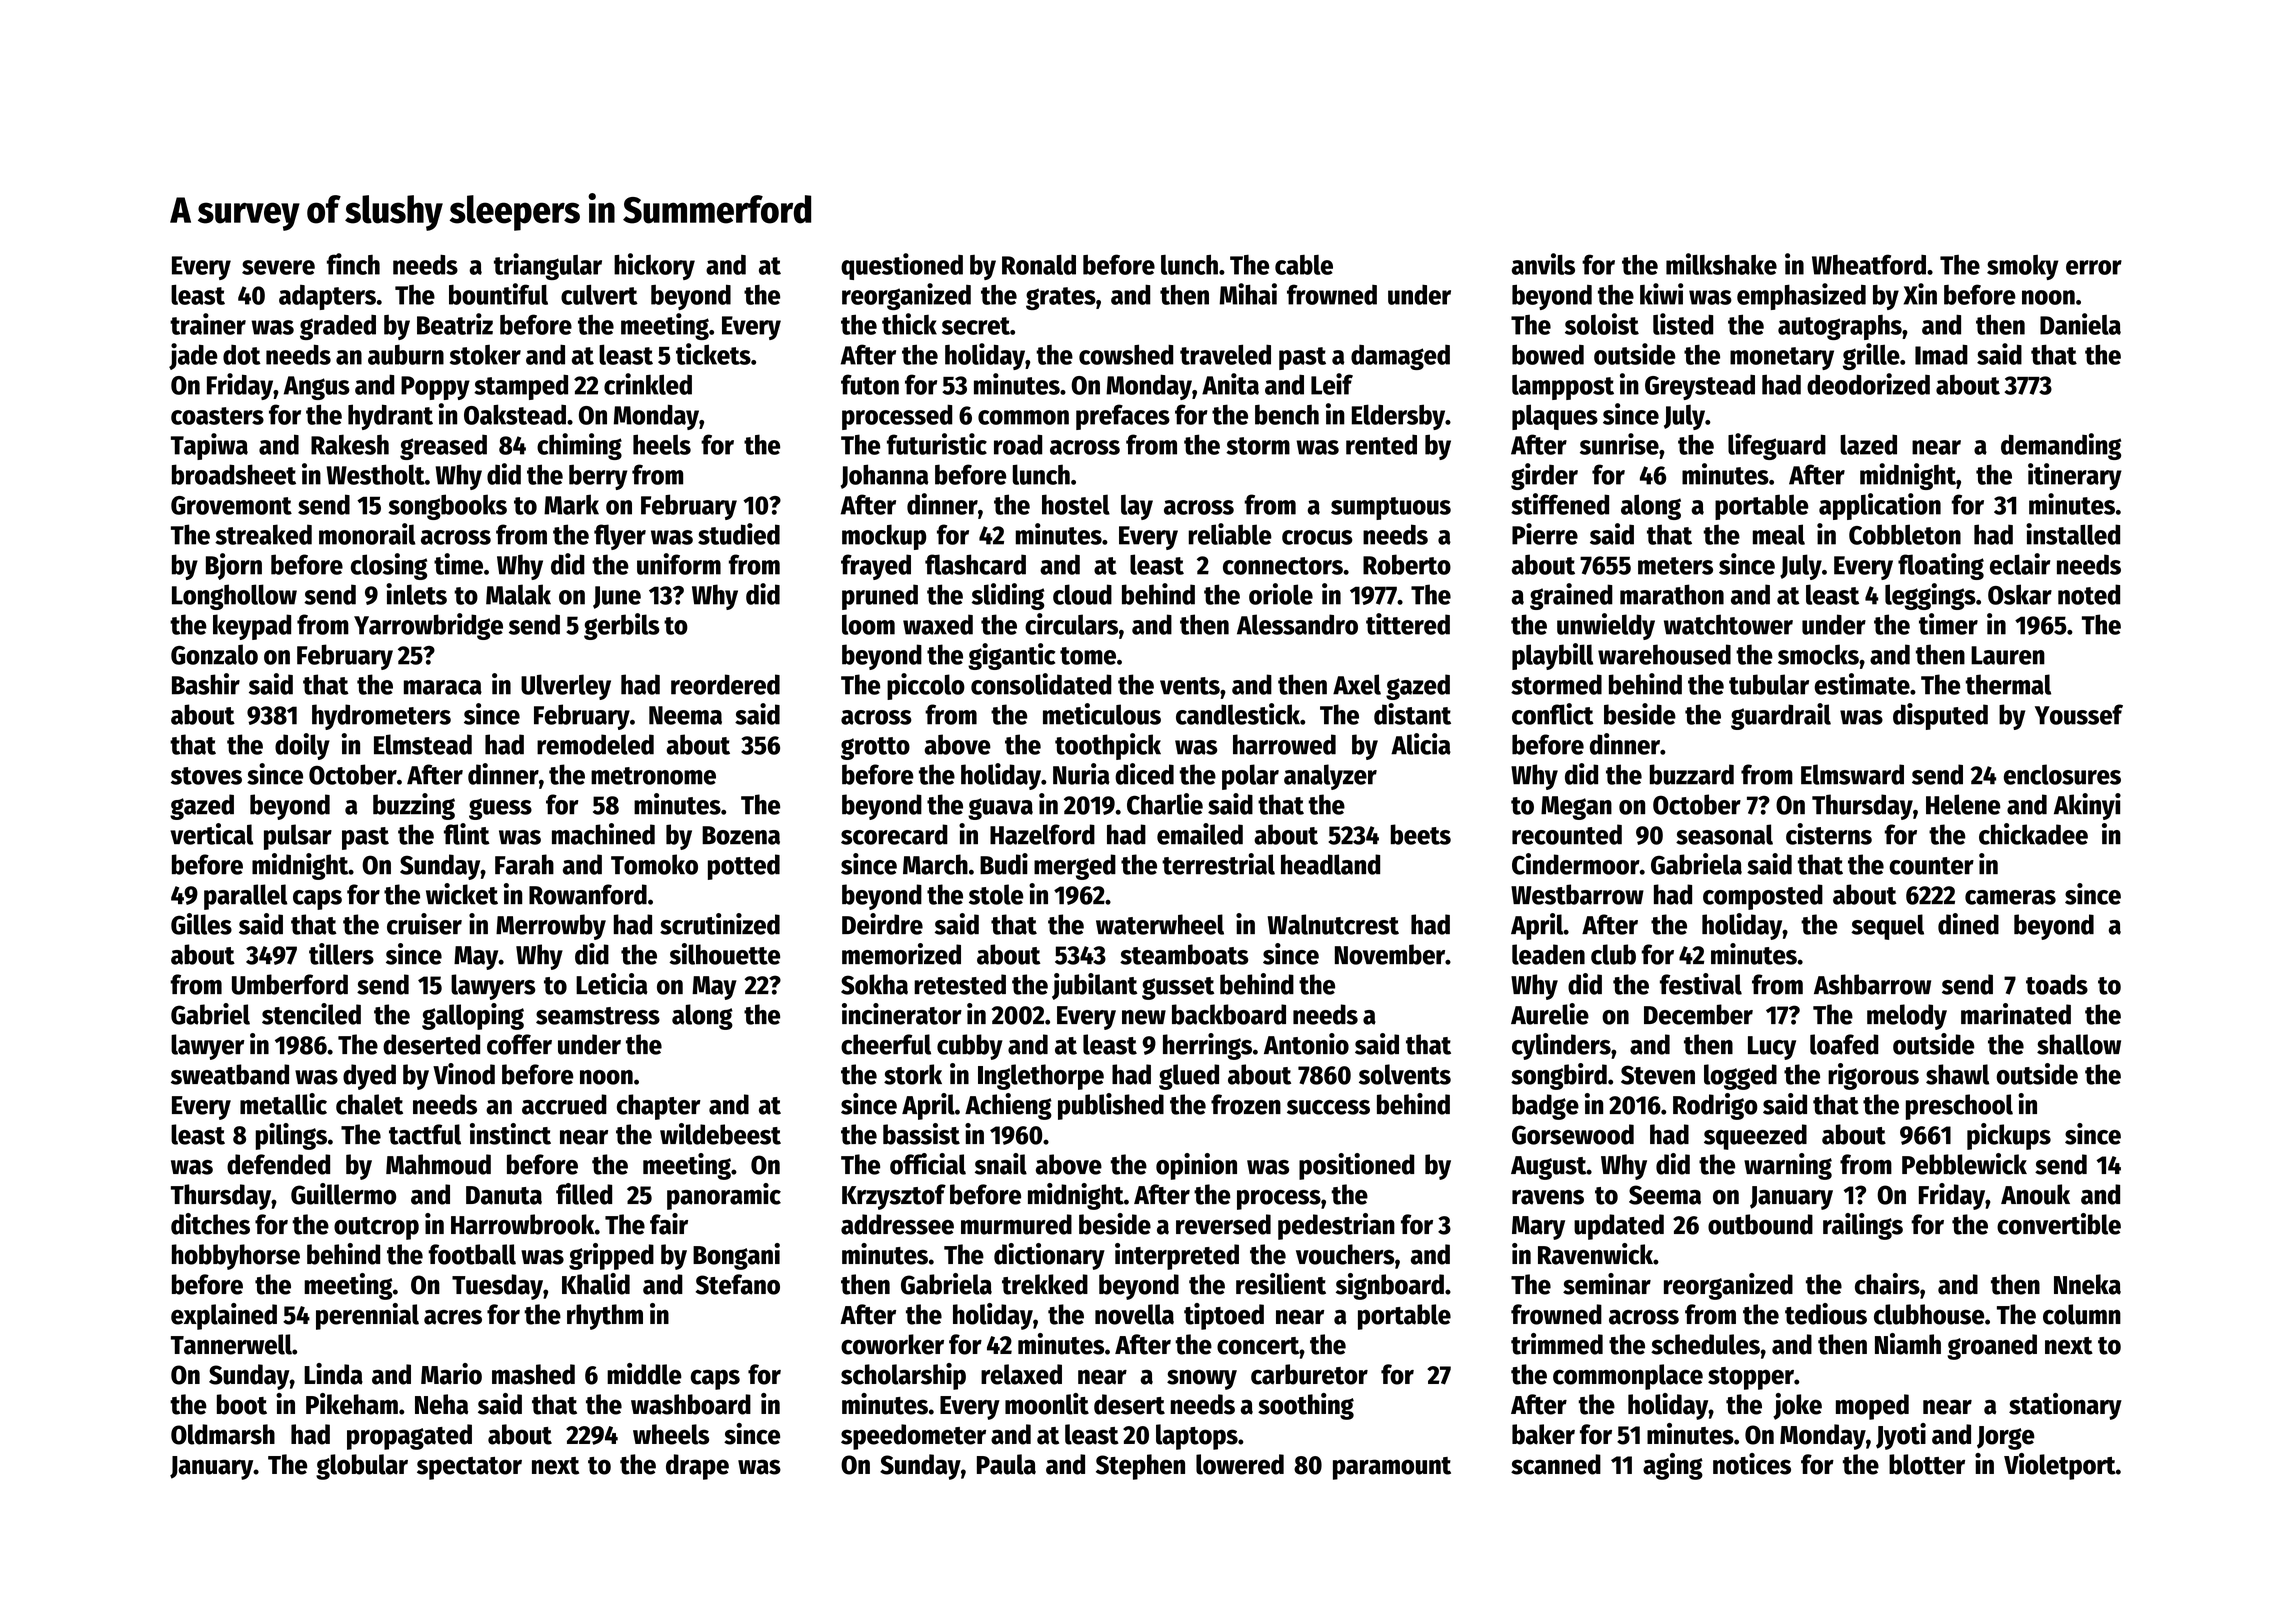 This page has width=2292, height=1620. I want to click on unwieldy, so click(1606, 626).
